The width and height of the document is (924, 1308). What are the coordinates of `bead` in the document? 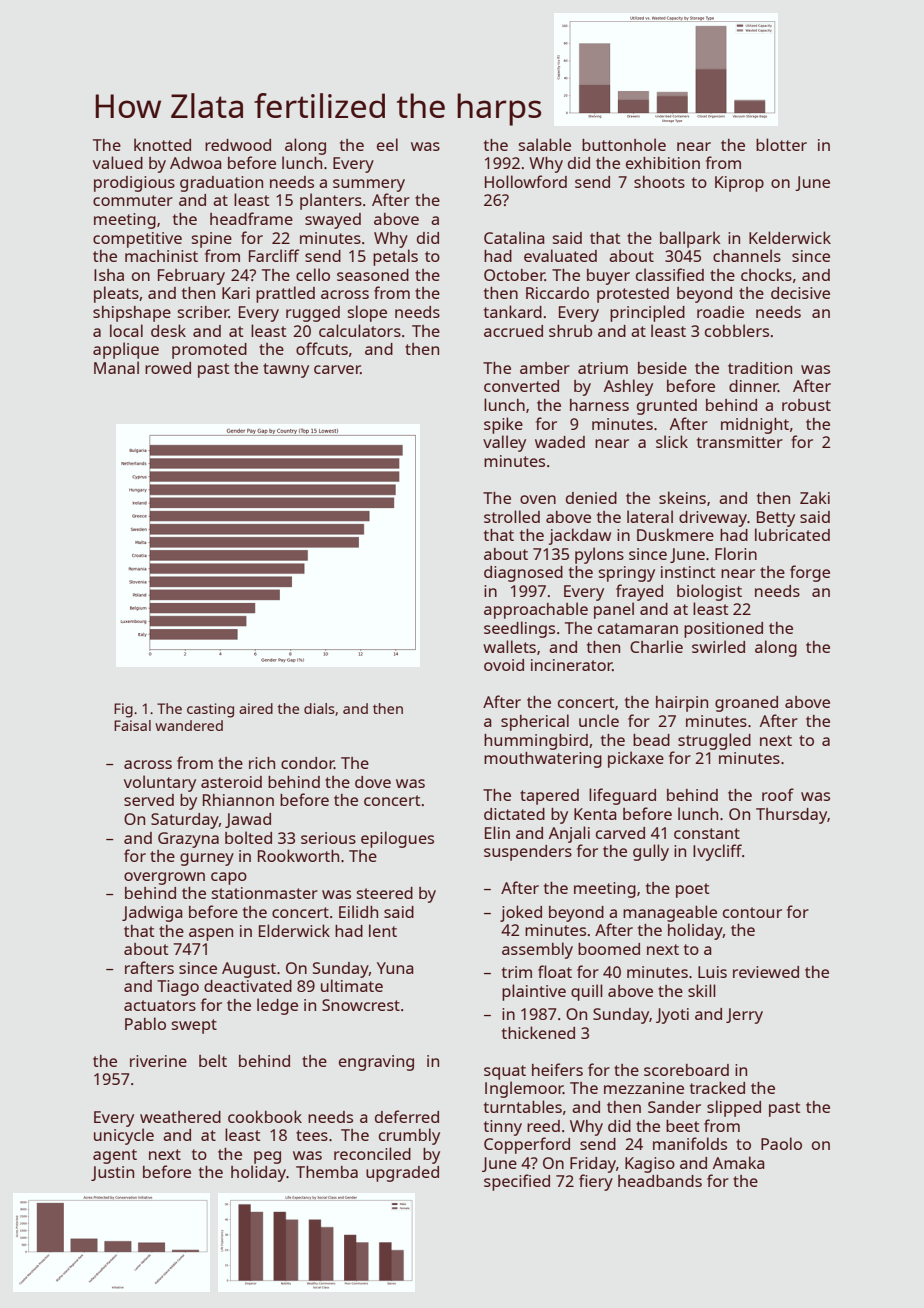 It's located at (651, 740).
